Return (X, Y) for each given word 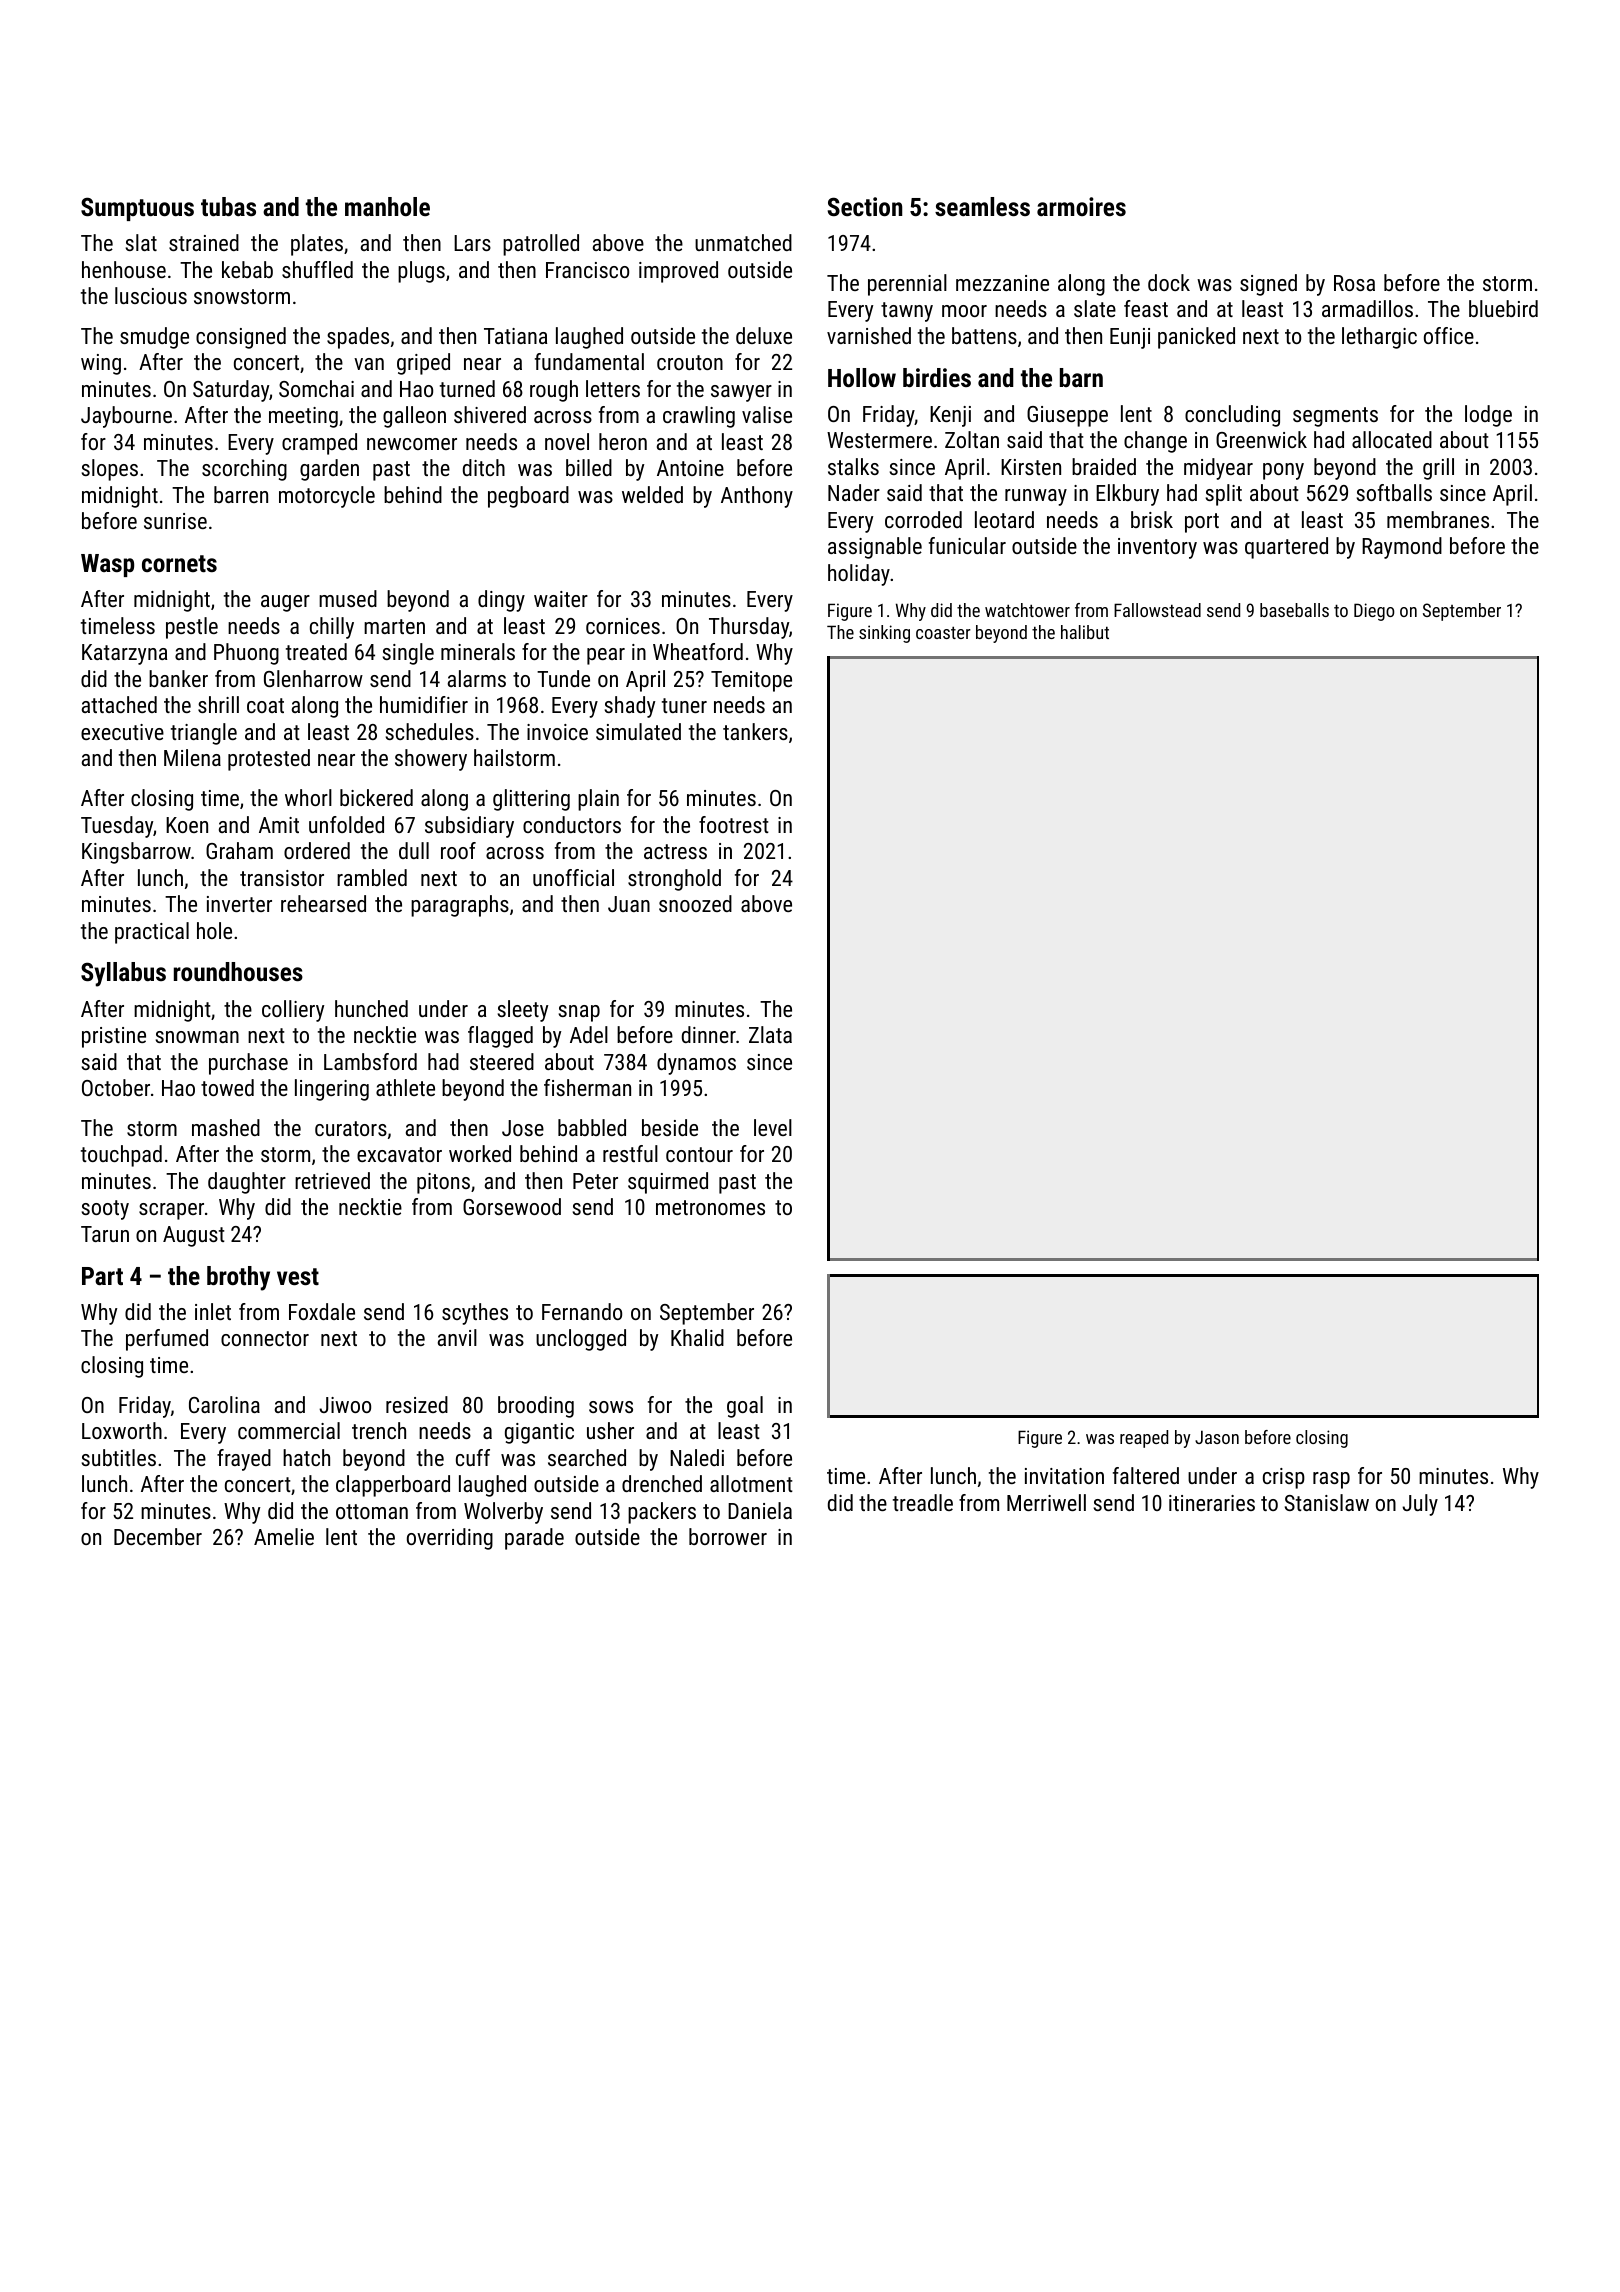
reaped (1144, 1439)
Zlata (770, 1034)
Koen (187, 825)
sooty (105, 1210)
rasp (1331, 1480)
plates (317, 245)
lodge (1488, 416)
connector (265, 1338)
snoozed (695, 903)
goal (745, 1407)
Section (865, 206)
